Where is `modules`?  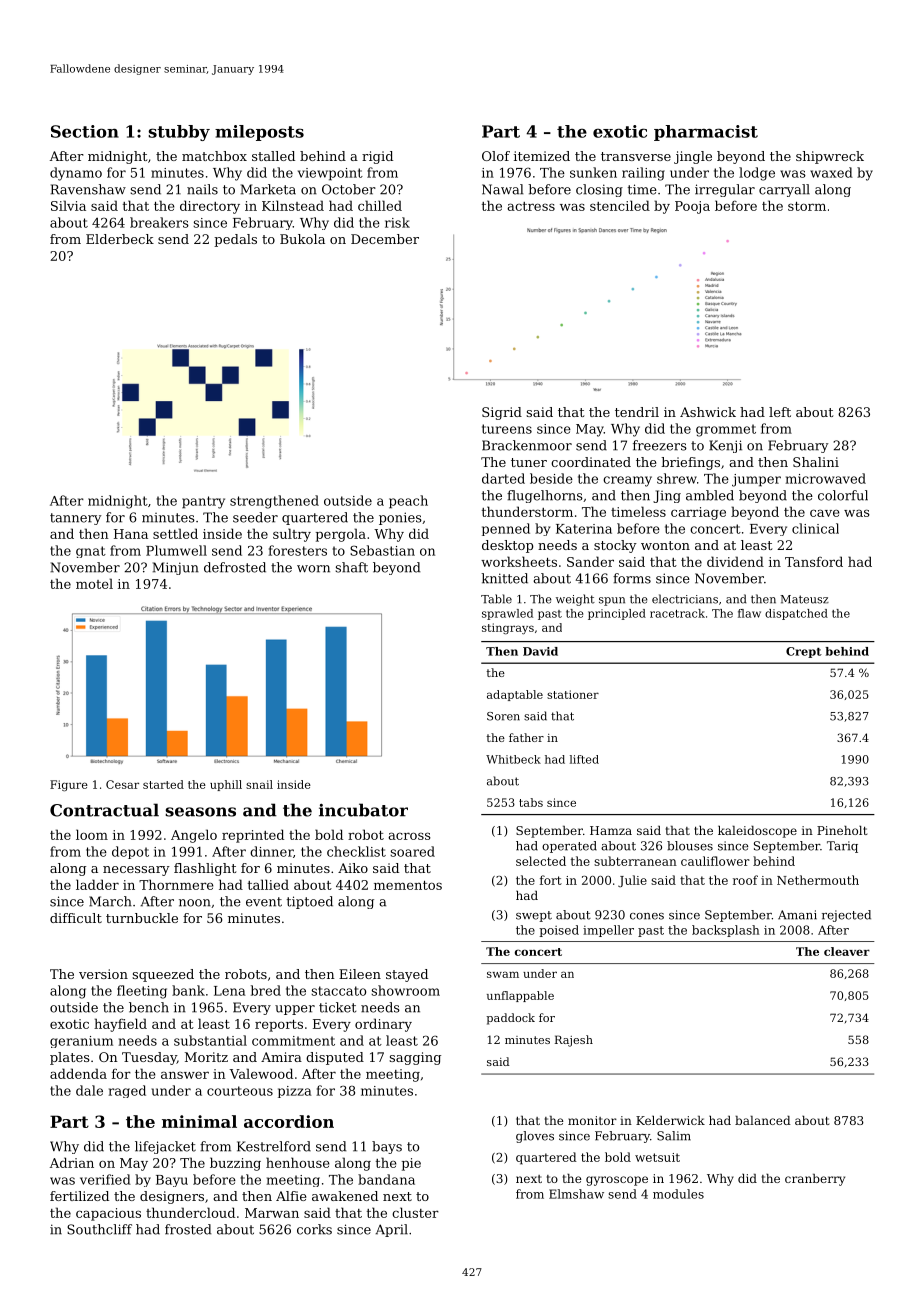
modules is located at coordinates (678, 1194).
